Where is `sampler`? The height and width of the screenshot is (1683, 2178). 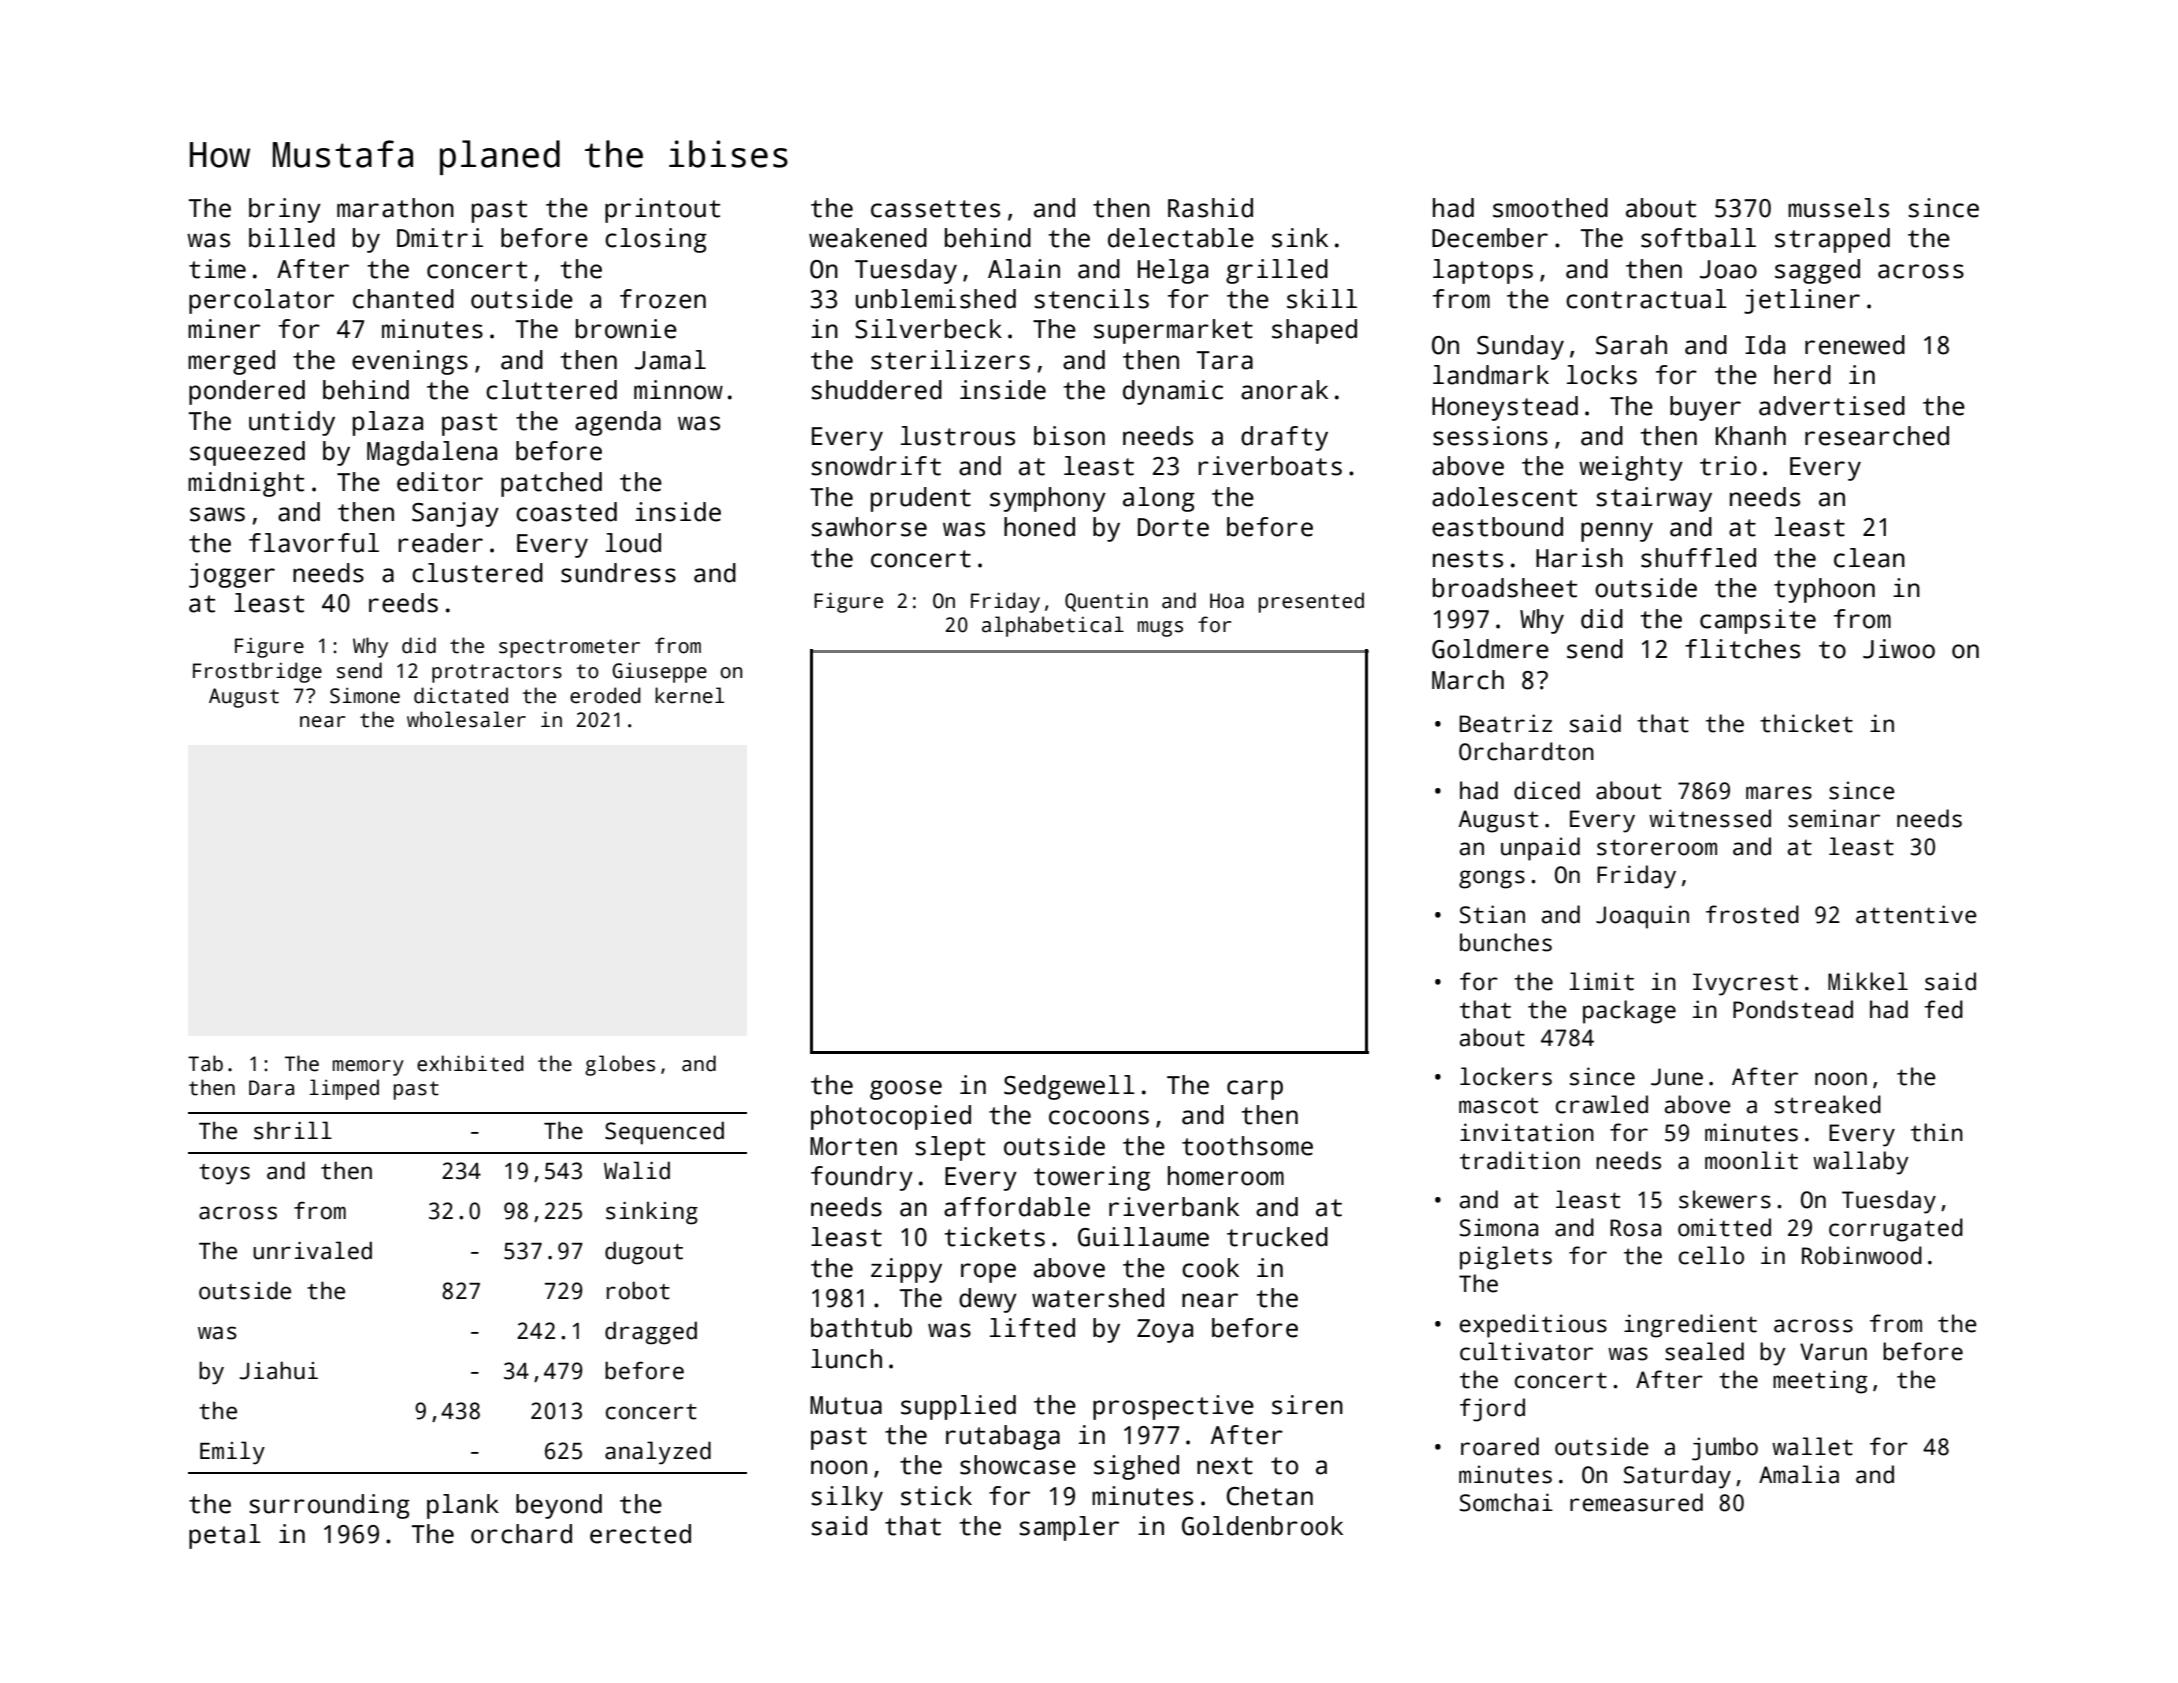
sampler is located at coordinates (1069, 1528).
